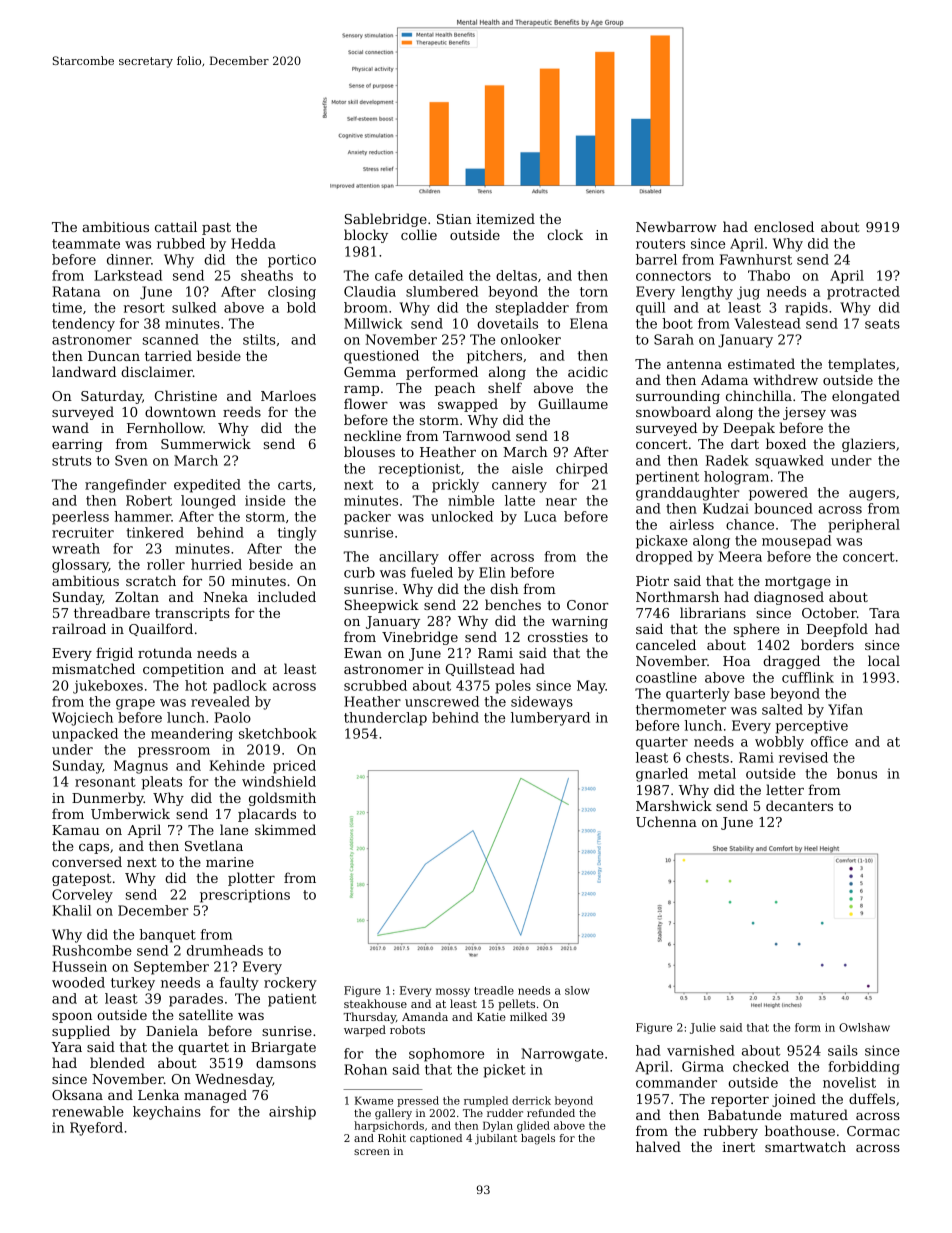 The width and height of the screenshot is (952, 1233). I want to click on prickly, so click(455, 486).
